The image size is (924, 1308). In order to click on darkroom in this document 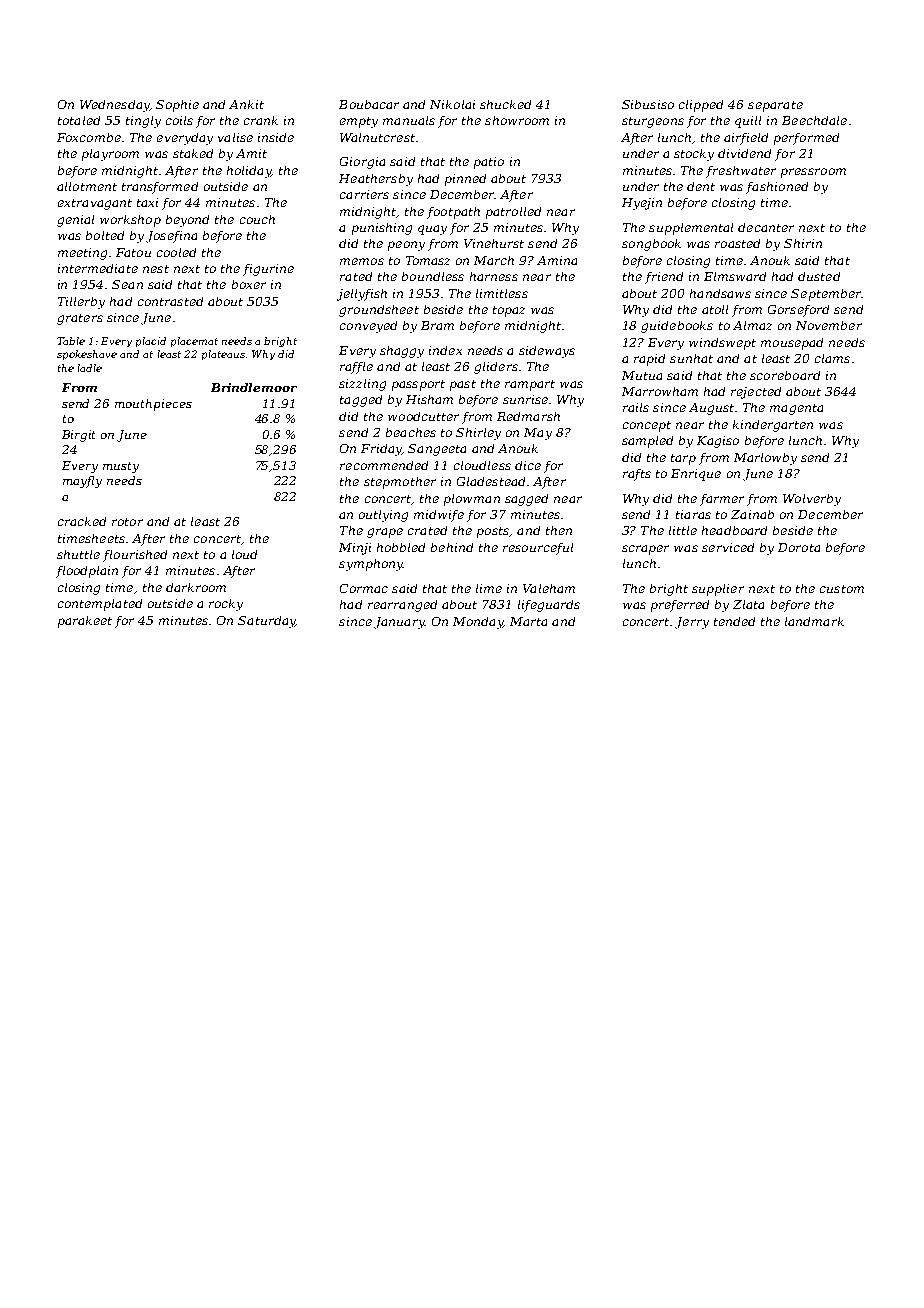, I will do `click(196, 587)`.
